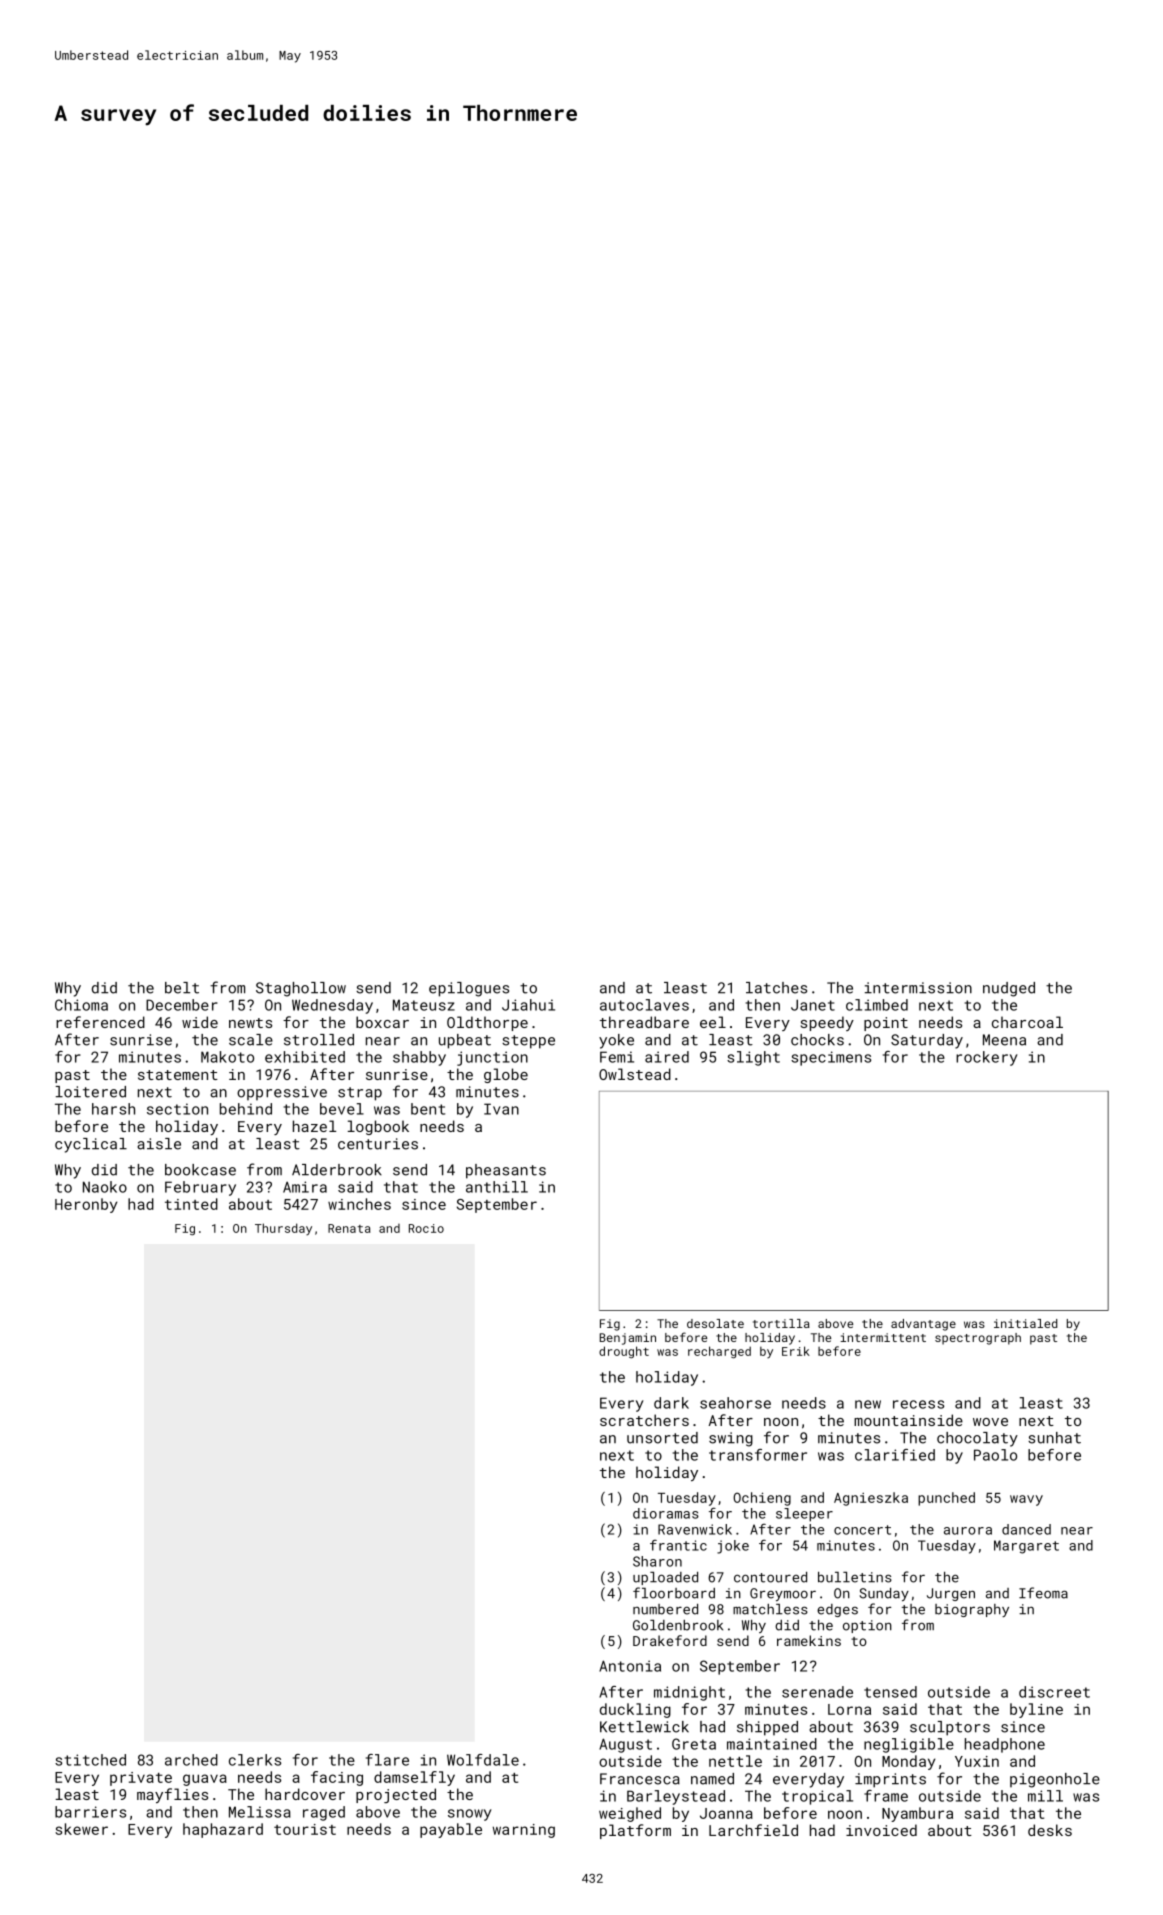 The image size is (1163, 1915). What do you see at coordinates (783, 1594) in the image?
I see `Greymoor` at bounding box center [783, 1594].
